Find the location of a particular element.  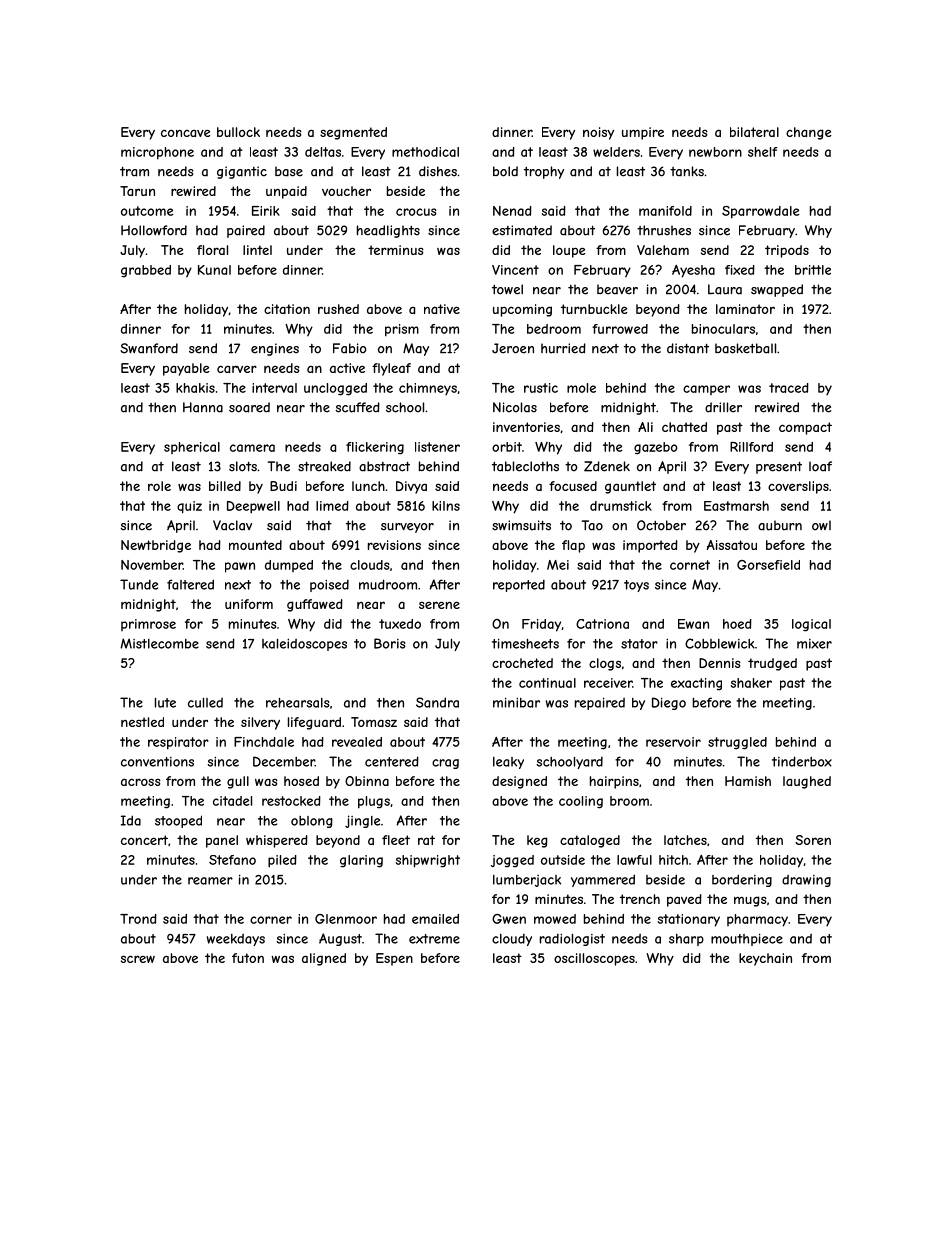

lumberjack is located at coordinates (527, 880).
